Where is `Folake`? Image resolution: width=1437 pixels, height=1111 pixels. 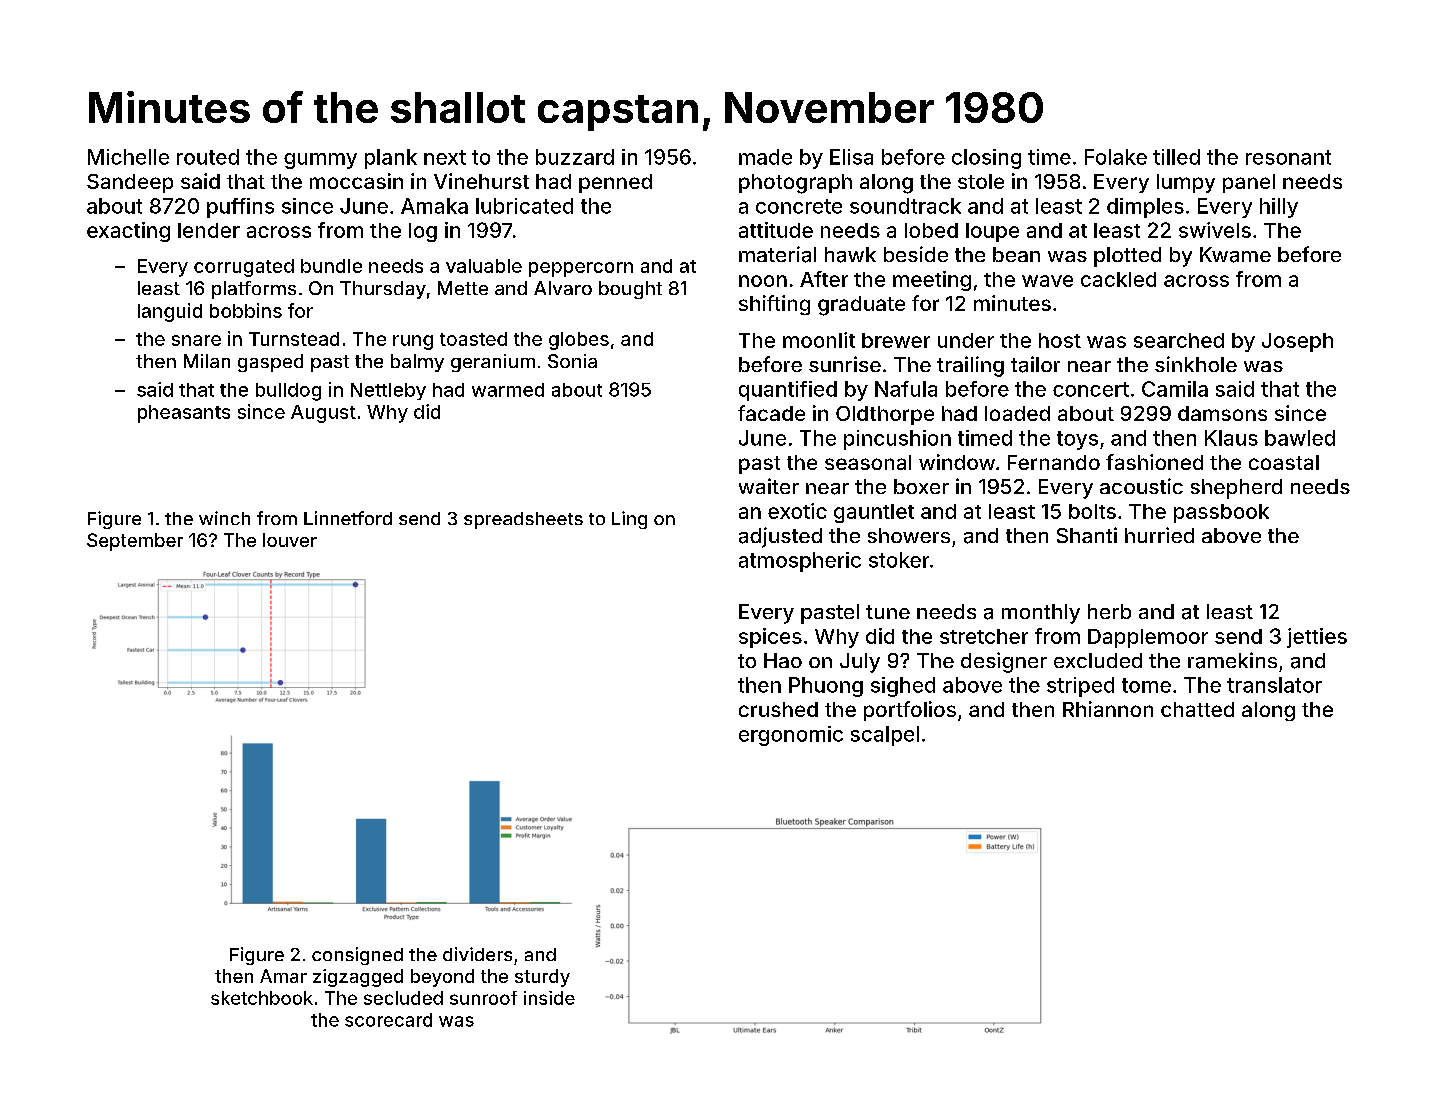
Folake is located at coordinates (1116, 157).
